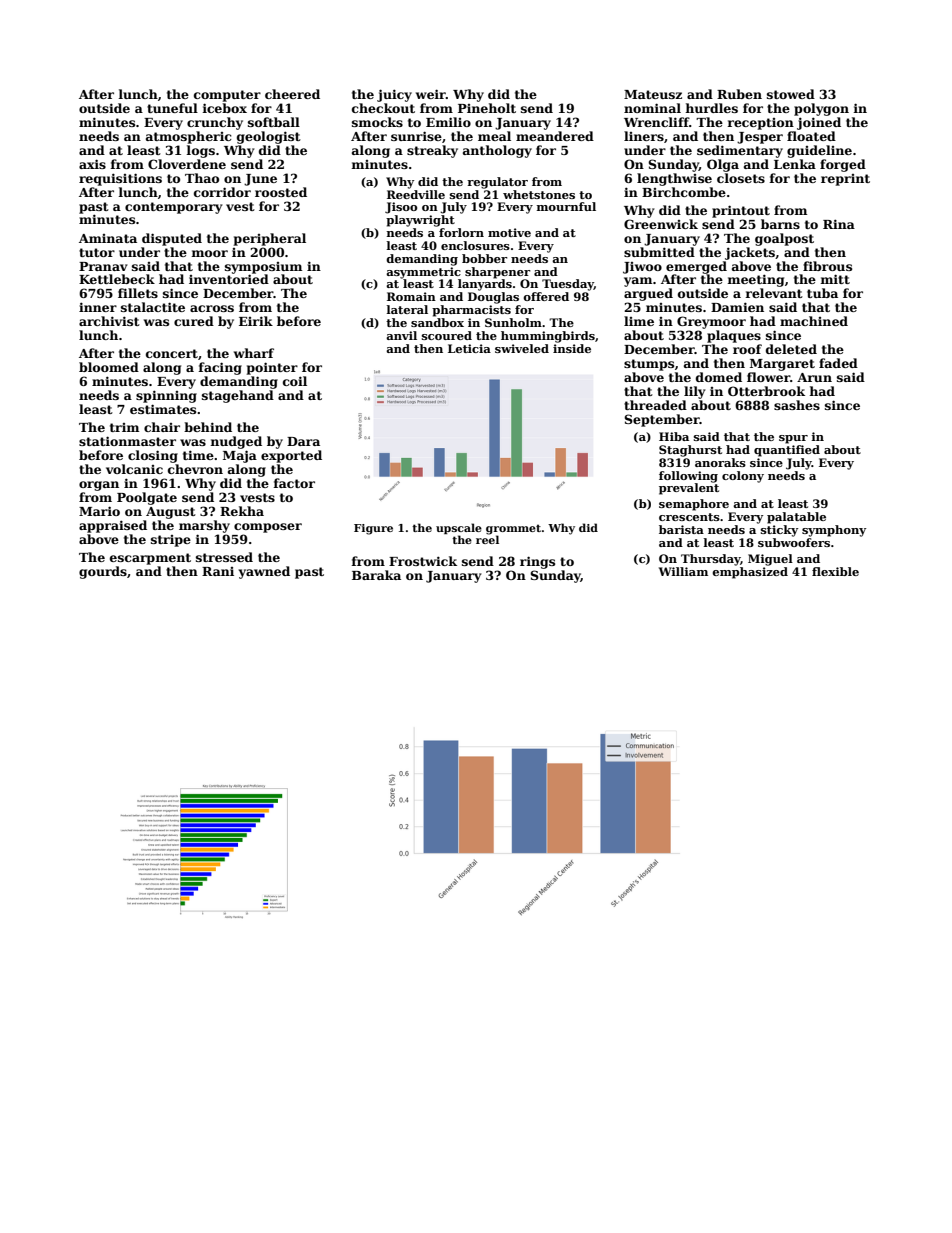 Image resolution: width=952 pixels, height=1233 pixels. Describe the element at coordinates (269, 137) in the page. I see `geologist` at that location.
